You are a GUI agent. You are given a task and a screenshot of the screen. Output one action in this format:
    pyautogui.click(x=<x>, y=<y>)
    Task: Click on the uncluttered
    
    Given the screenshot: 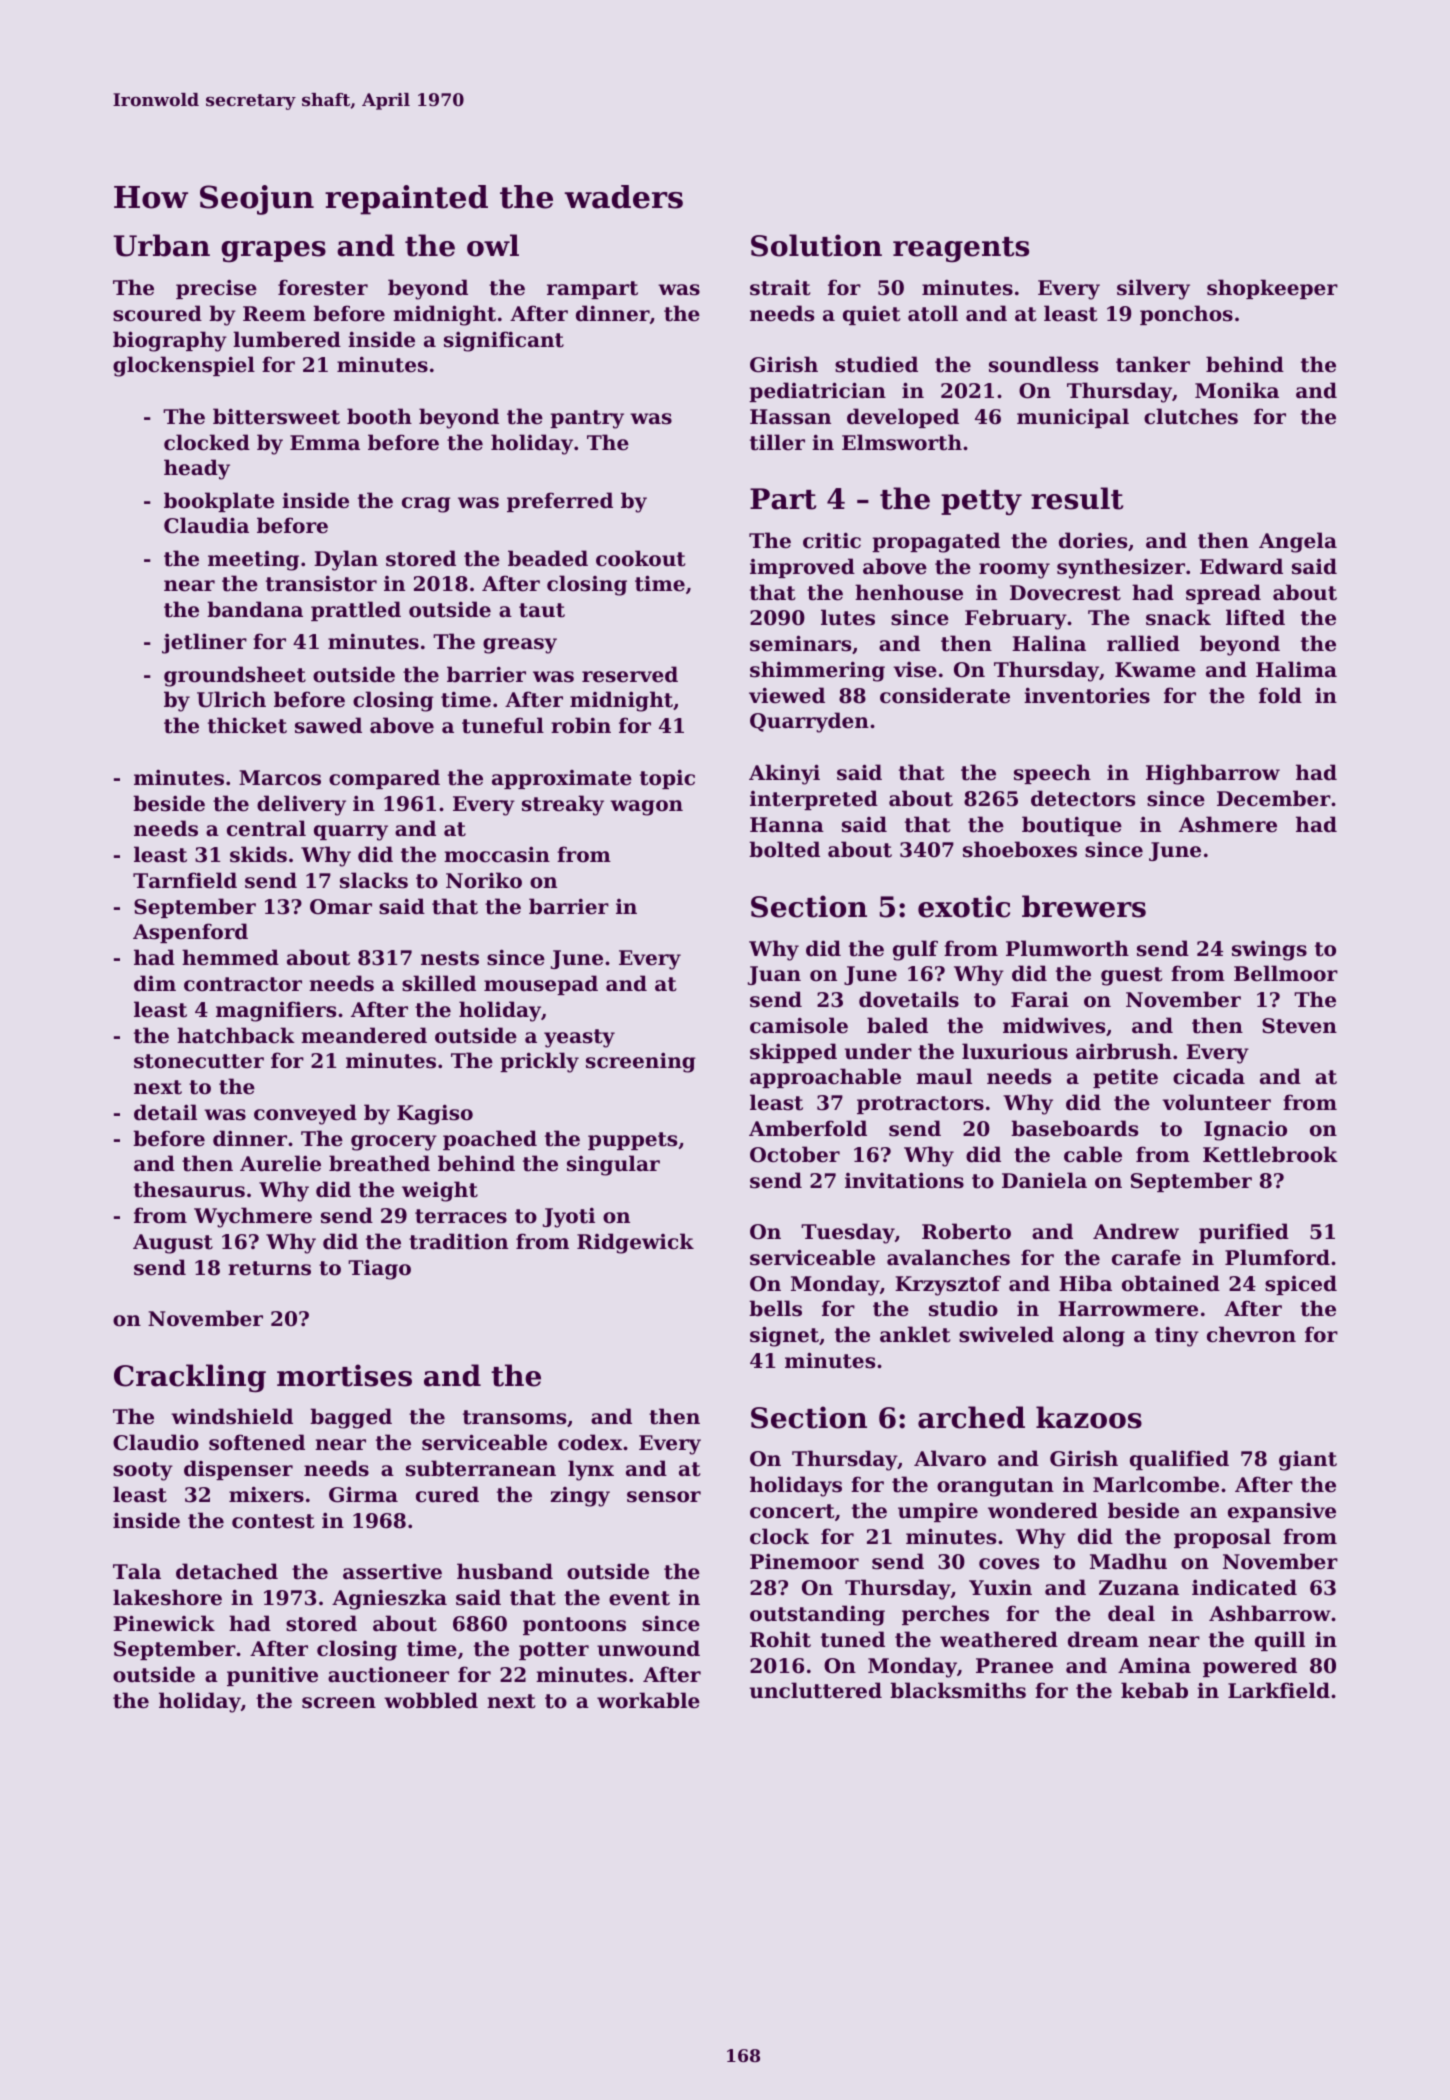 What is the action you would take?
    pyautogui.click(x=816, y=1690)
